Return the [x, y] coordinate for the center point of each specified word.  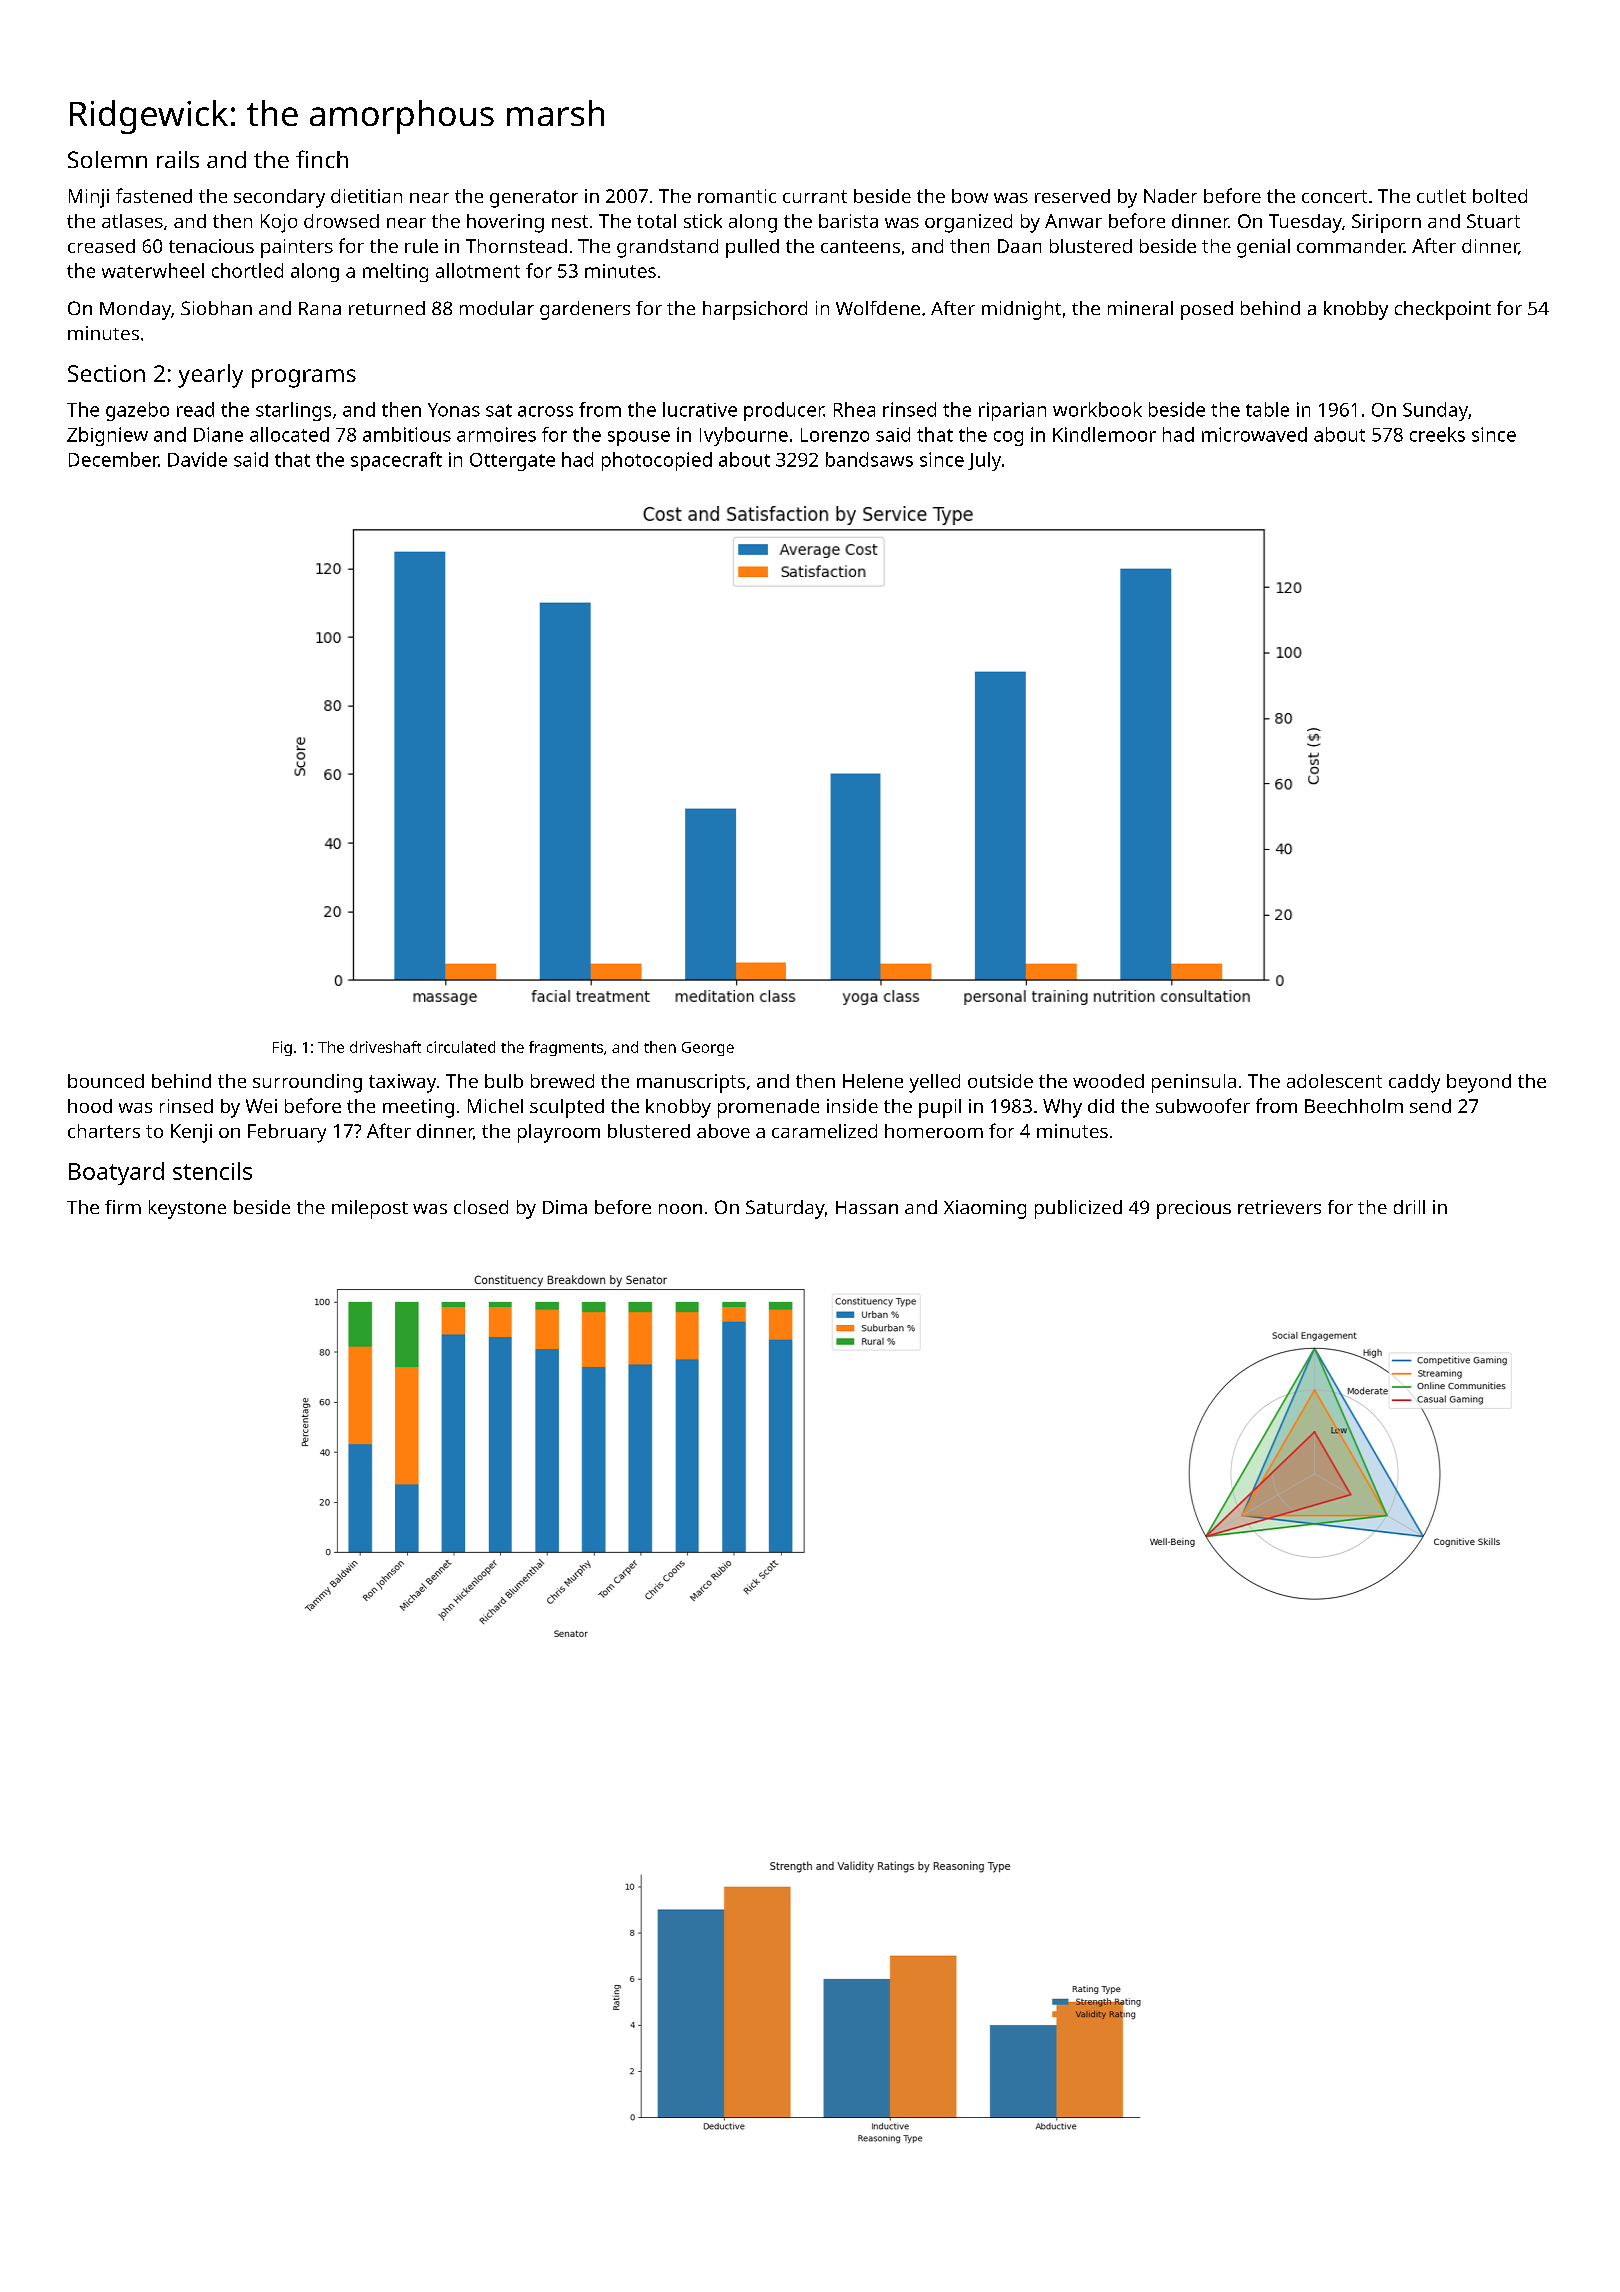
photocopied [657, 461]
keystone [187, 1209]
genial [1263, 248]
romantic [737, 196]
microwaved [1254, 434]
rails [178, 159]
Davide [197, 459]
